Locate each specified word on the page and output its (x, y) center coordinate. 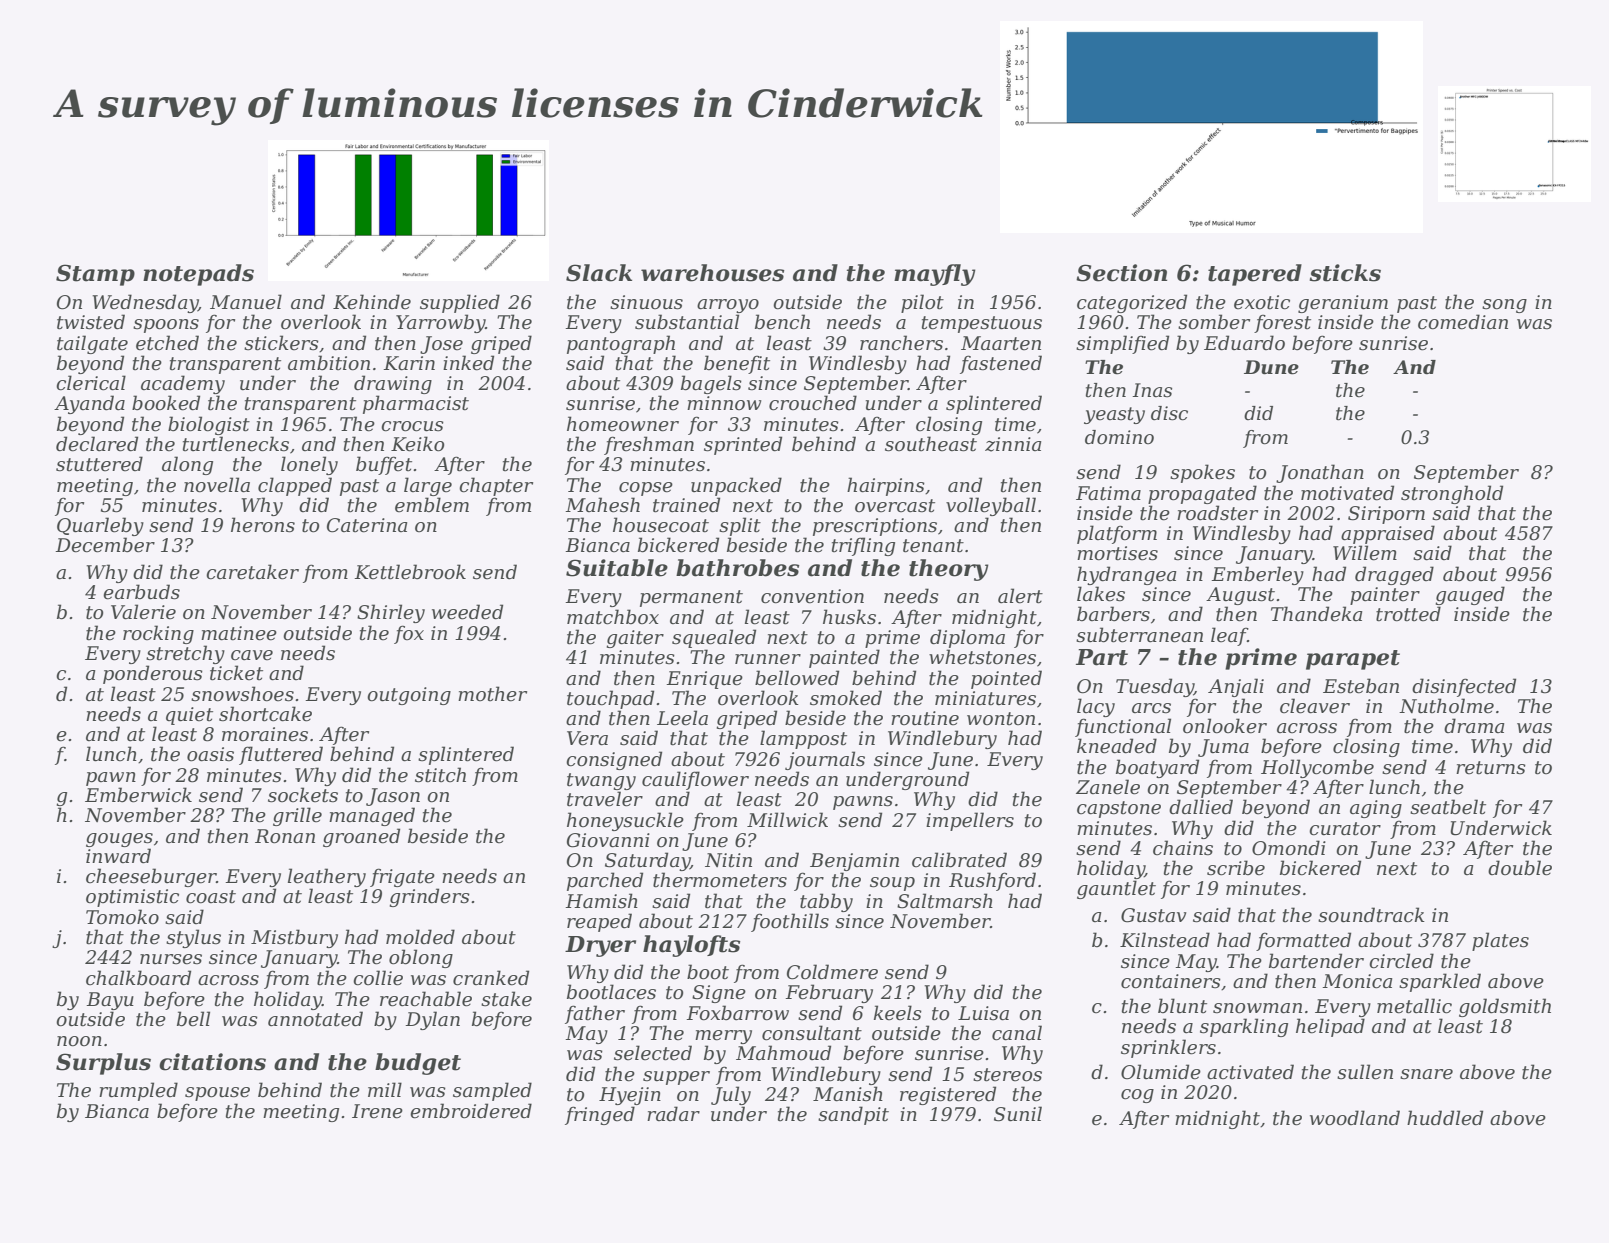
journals (825, 760)
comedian (1463, 322)
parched (605, 881)
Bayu (110, 1001)
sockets (303, 795)
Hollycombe (1317, 768)
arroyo (728, 306)
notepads (198, 275)
